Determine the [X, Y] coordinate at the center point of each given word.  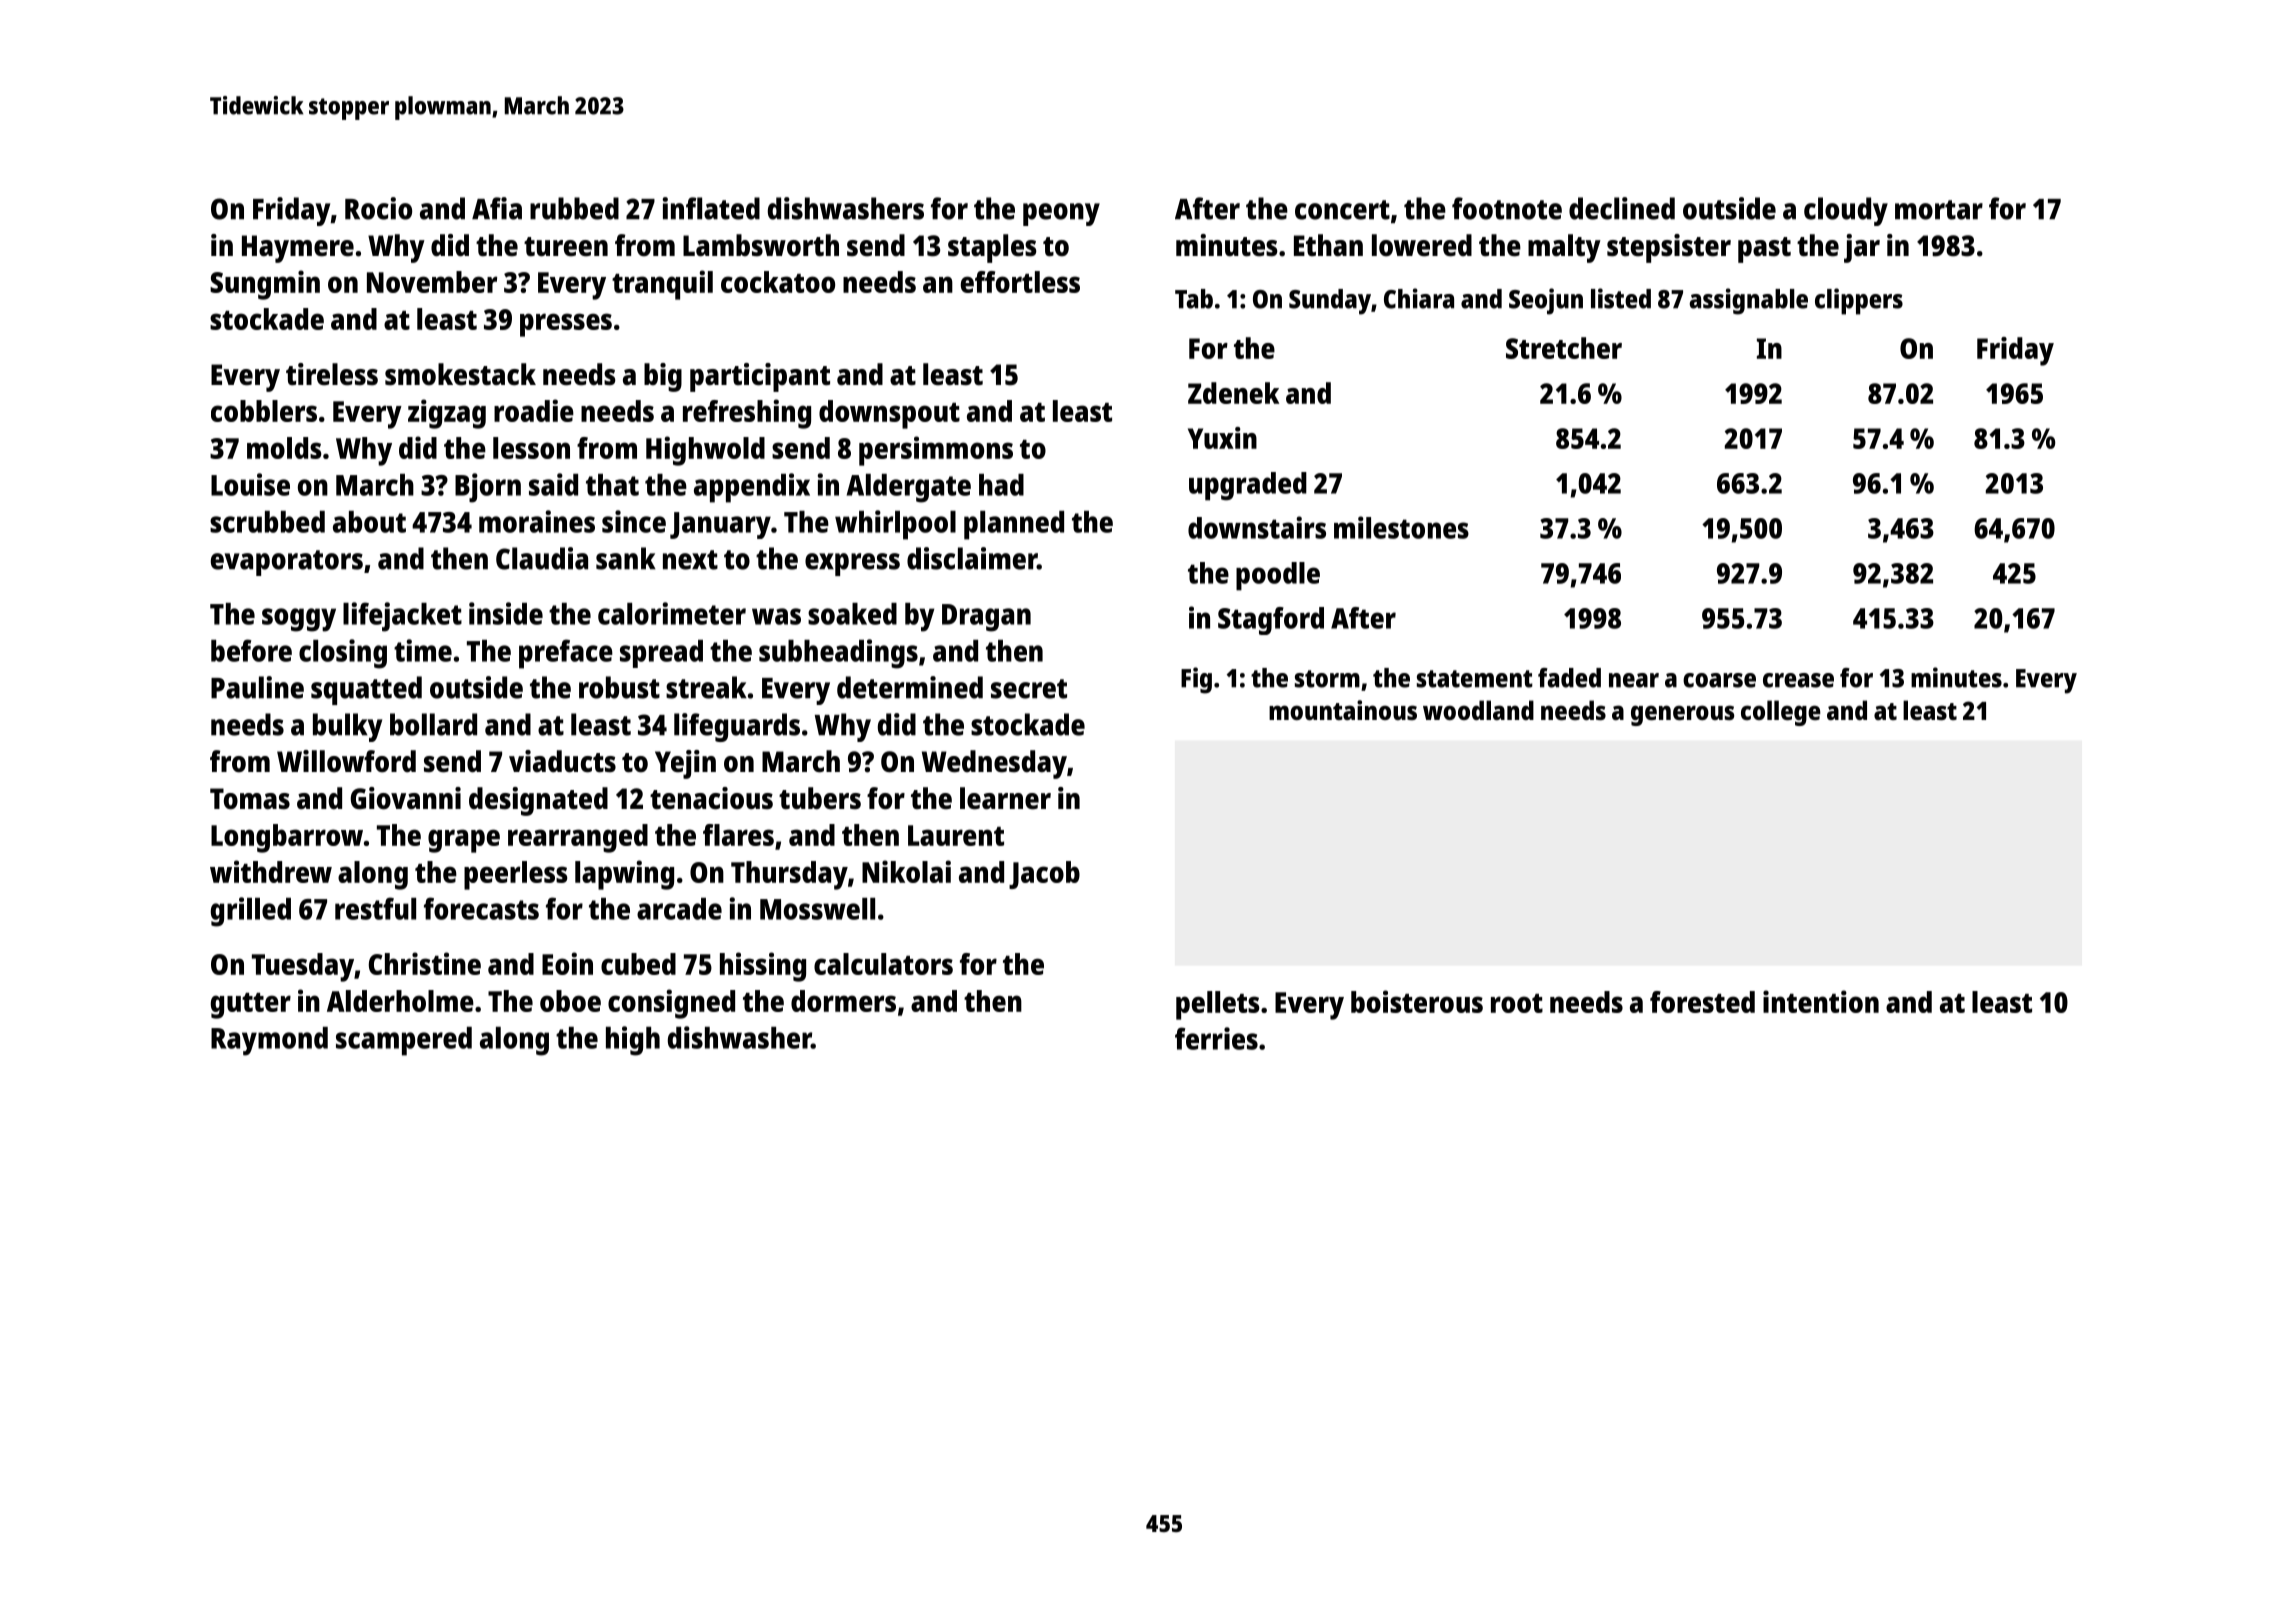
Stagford [1271, 621]
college [1781, 713]
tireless [332, 374]
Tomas [250, 799]
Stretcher [1564, 348]
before [251, 650]
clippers [1859, 301]
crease [1798, 680]
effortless [1020, 282]
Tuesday [303, 967]
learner [1005, 798]
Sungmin [265, 285]
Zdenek [1233, 393]
